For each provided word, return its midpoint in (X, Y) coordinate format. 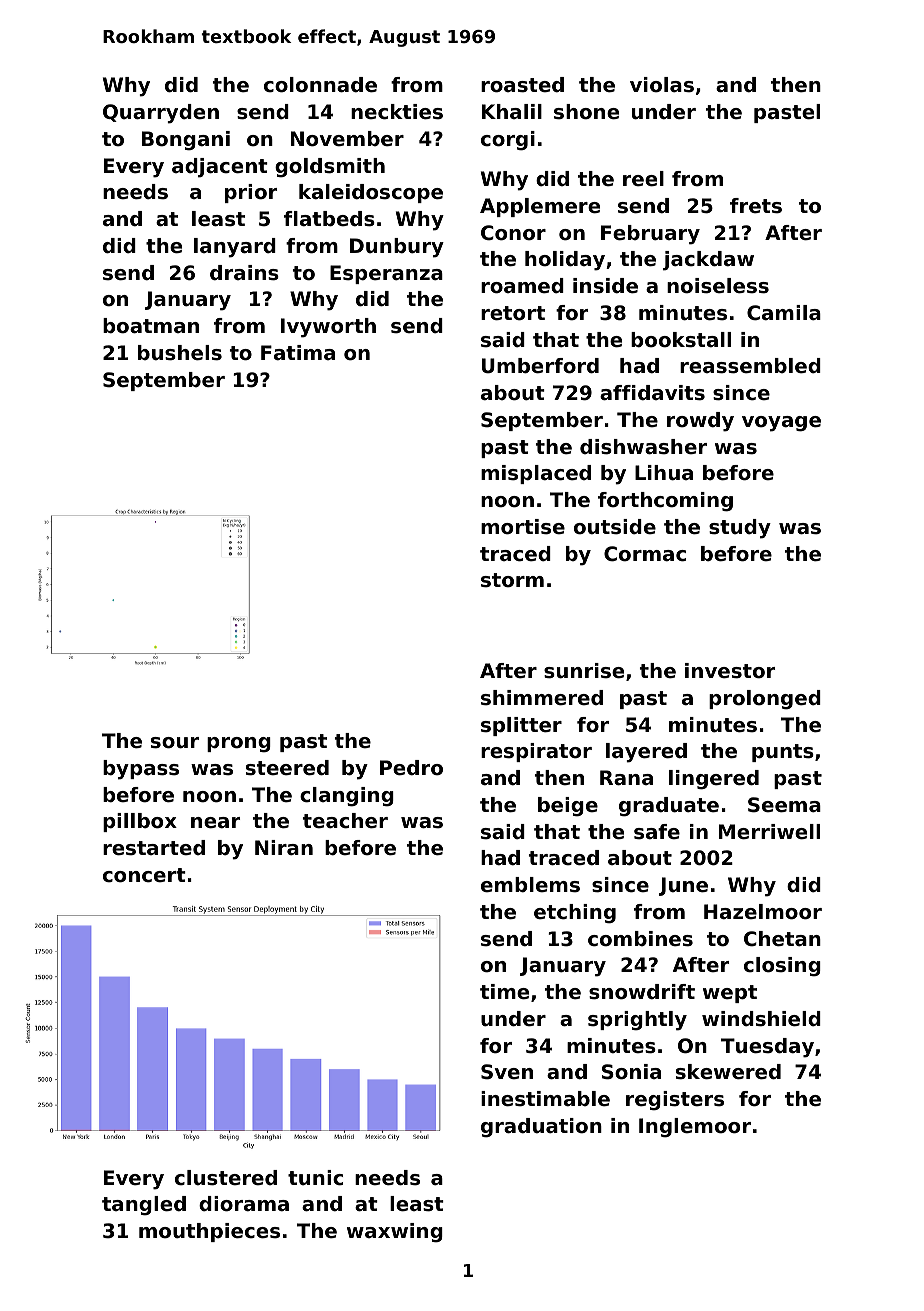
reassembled (750, 366)
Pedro (411, 768)
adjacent (220, 168)
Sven (507, 1072)
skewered (728, 1072)
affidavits (652, 393)
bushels (180, 353)
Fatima (298, 352)
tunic (315, 1178)
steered (287, 768)
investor (730, 671)
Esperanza (386, 274)
